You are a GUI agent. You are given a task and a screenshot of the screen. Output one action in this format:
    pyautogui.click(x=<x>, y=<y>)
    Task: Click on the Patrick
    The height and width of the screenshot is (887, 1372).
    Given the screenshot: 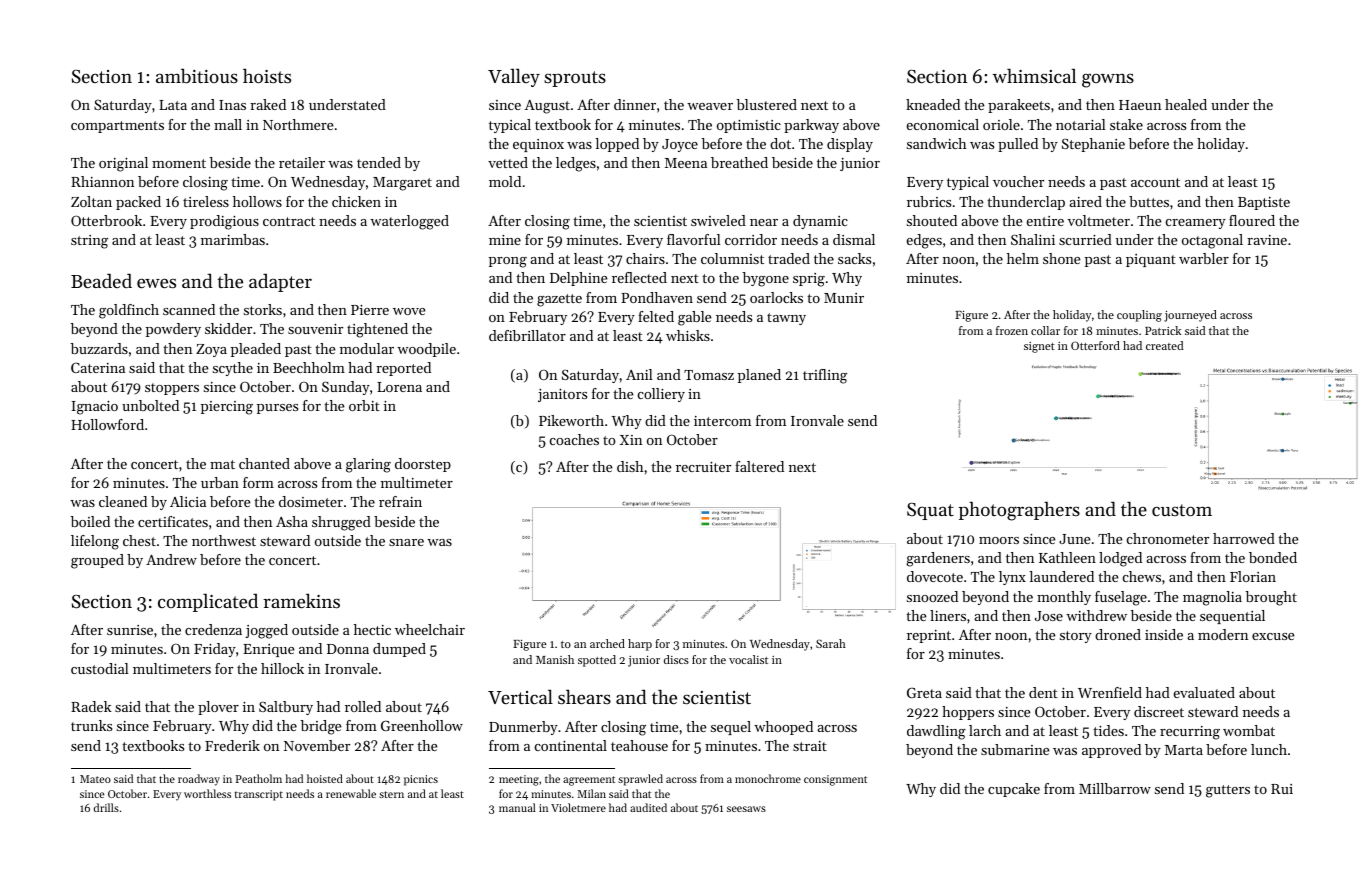 What is the action you would take?
    pyautogui.click(x=1163, y=330)
